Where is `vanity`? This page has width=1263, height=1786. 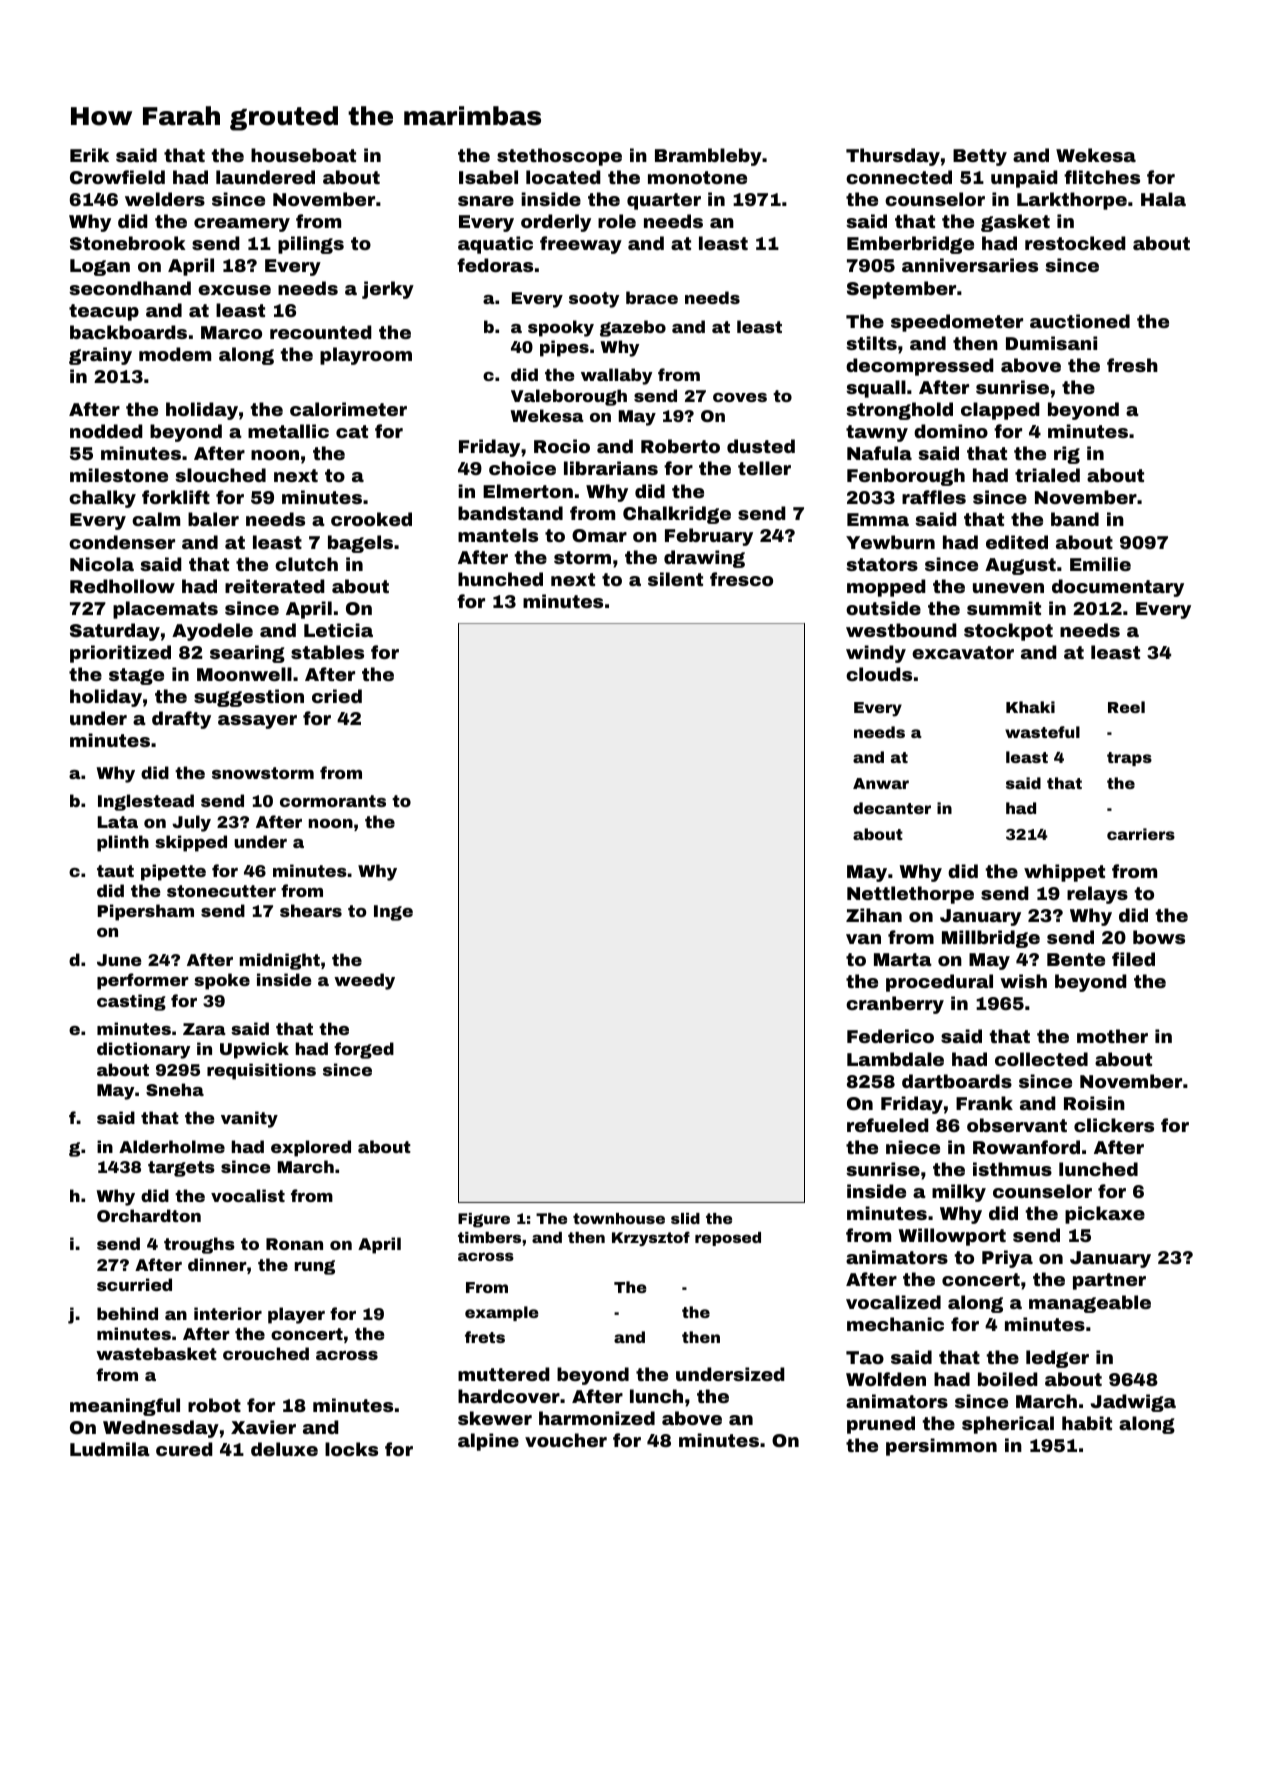 vanity is located at coordinates (249, 1119).
